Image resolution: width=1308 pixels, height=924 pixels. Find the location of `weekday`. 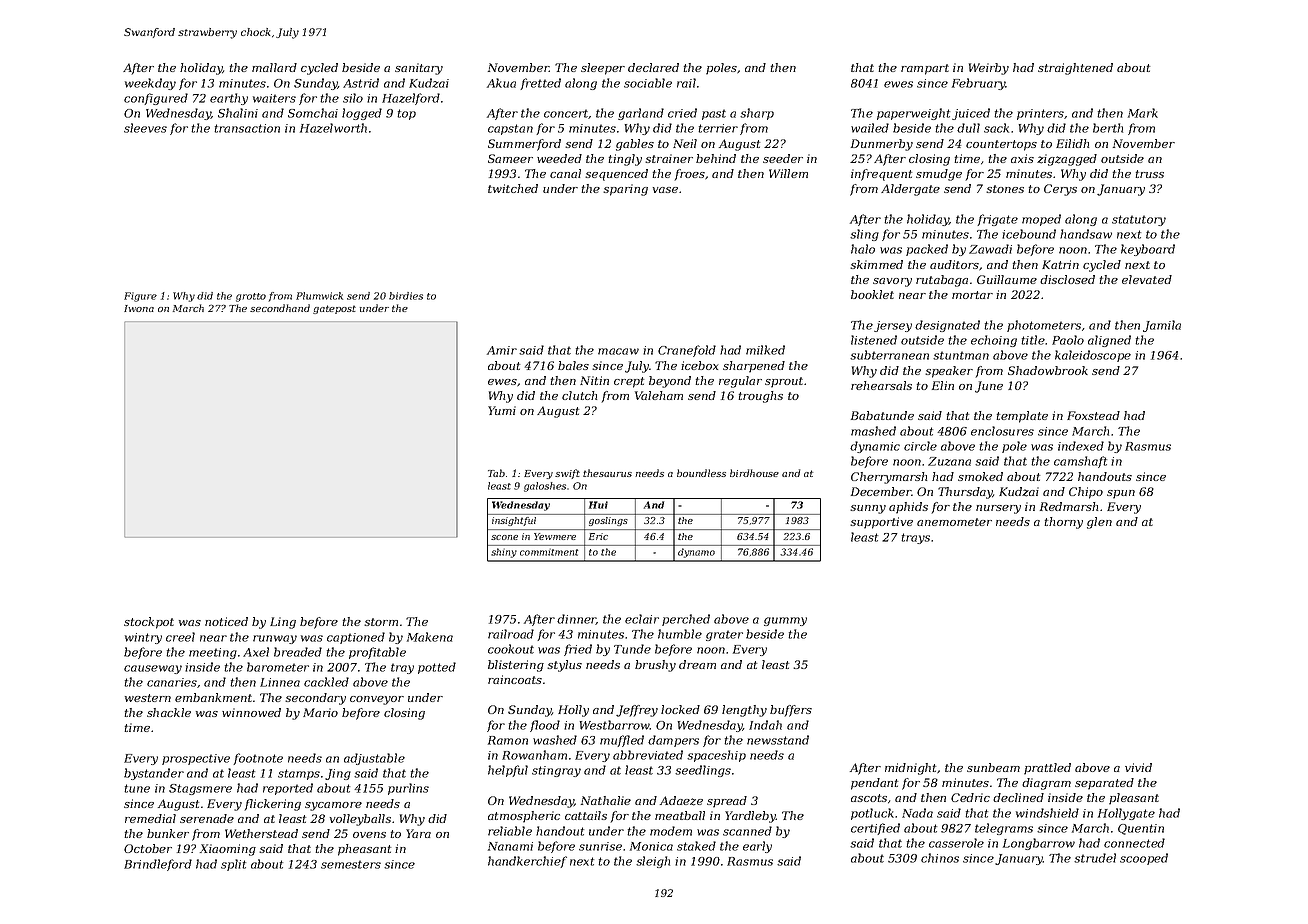

weekday is located at coordinates (150, 84).
